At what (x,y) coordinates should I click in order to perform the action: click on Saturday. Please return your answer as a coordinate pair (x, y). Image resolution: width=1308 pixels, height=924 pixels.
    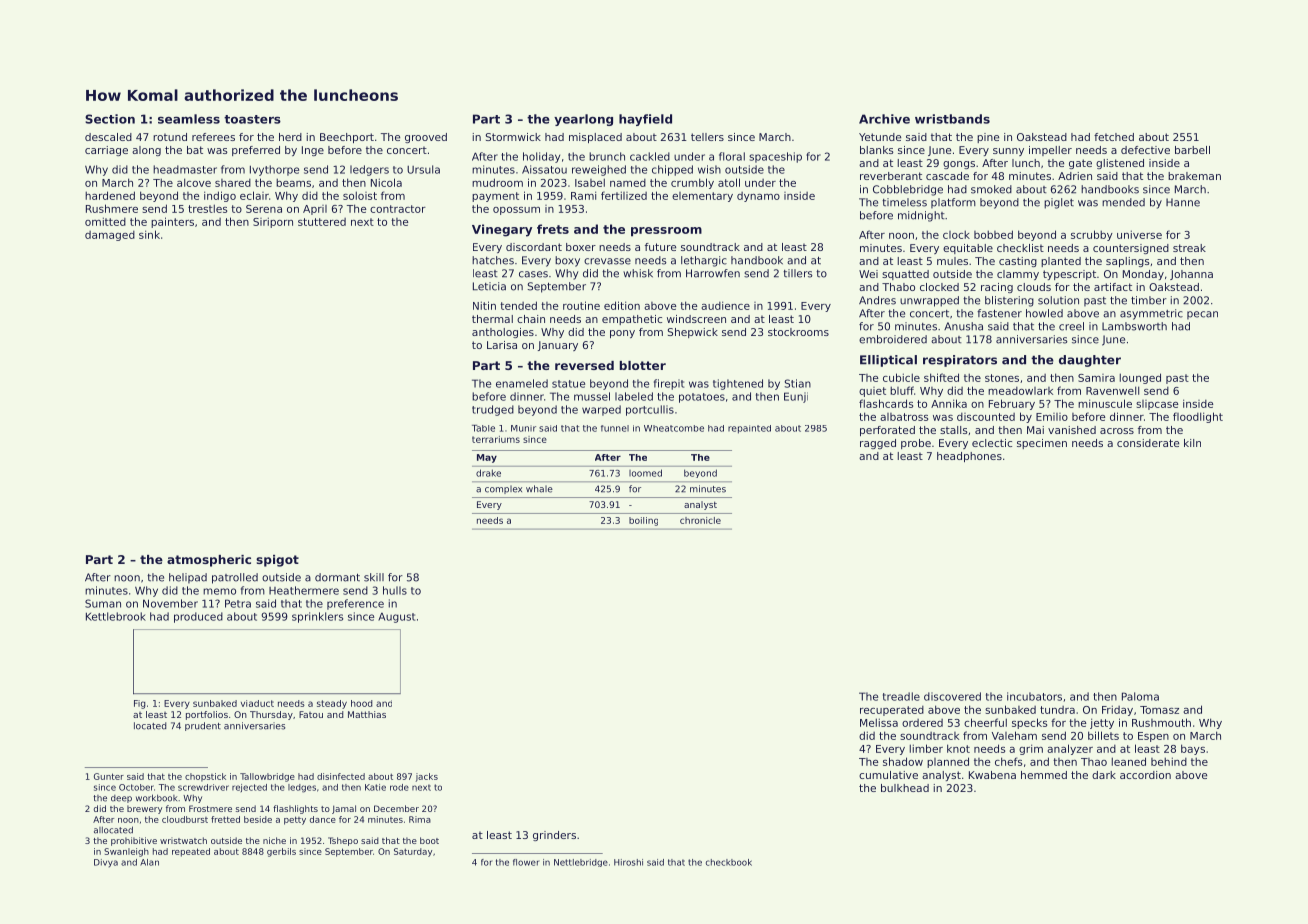
    Looking at the image, I should click on (413, 852).
